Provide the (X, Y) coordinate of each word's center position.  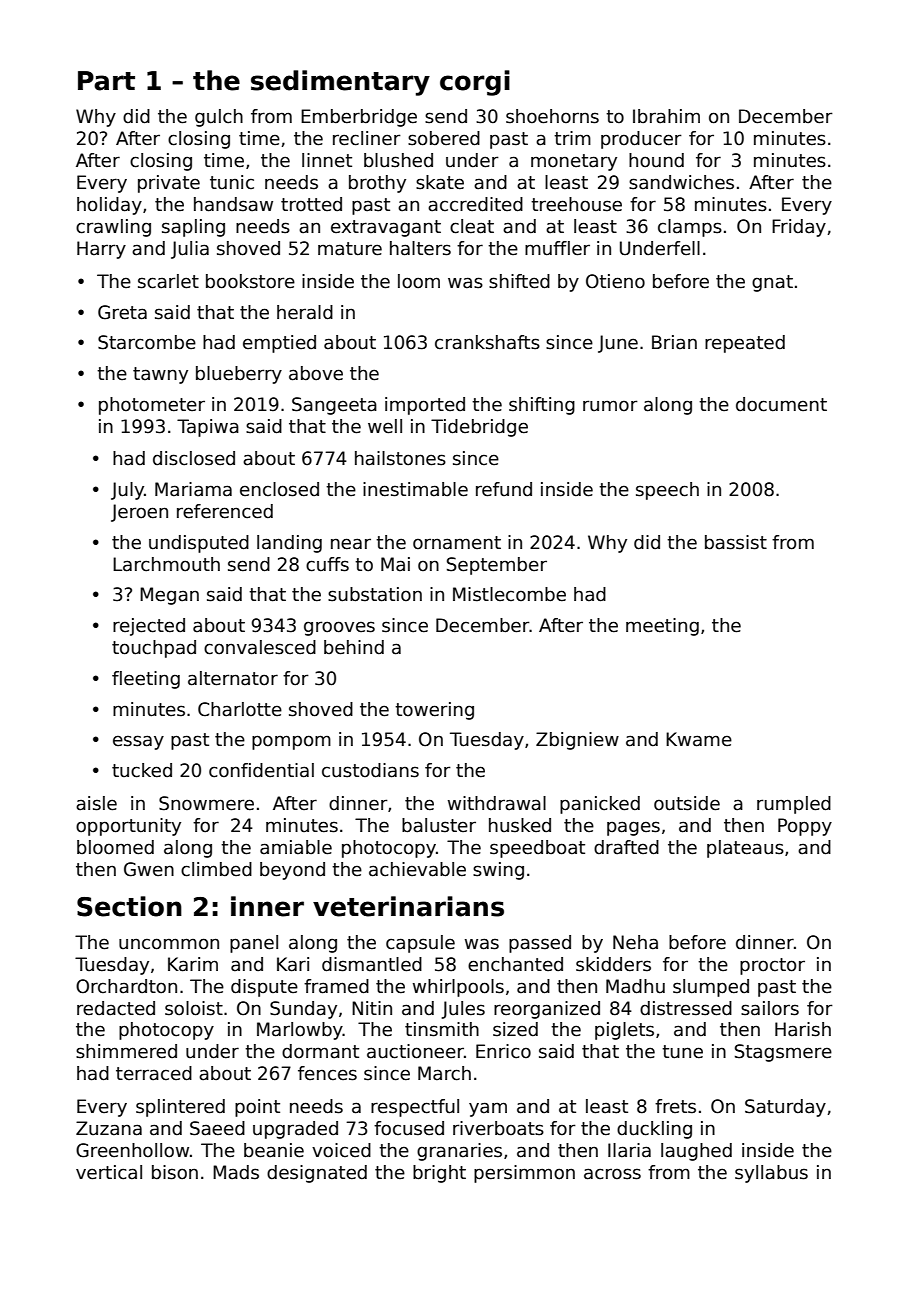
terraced (154, 1073)
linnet (327, 160)
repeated (745, 344)
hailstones (400, 458)
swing (498, 871)
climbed (216, 869)
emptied (279, 344)
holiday (109, 206)
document (781, 404)
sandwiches (681, 182)
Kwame (699, 739)
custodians (370, 770)
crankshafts (487, 342)
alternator (233, 678)
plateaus (745, 849)
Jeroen (139, 513)
